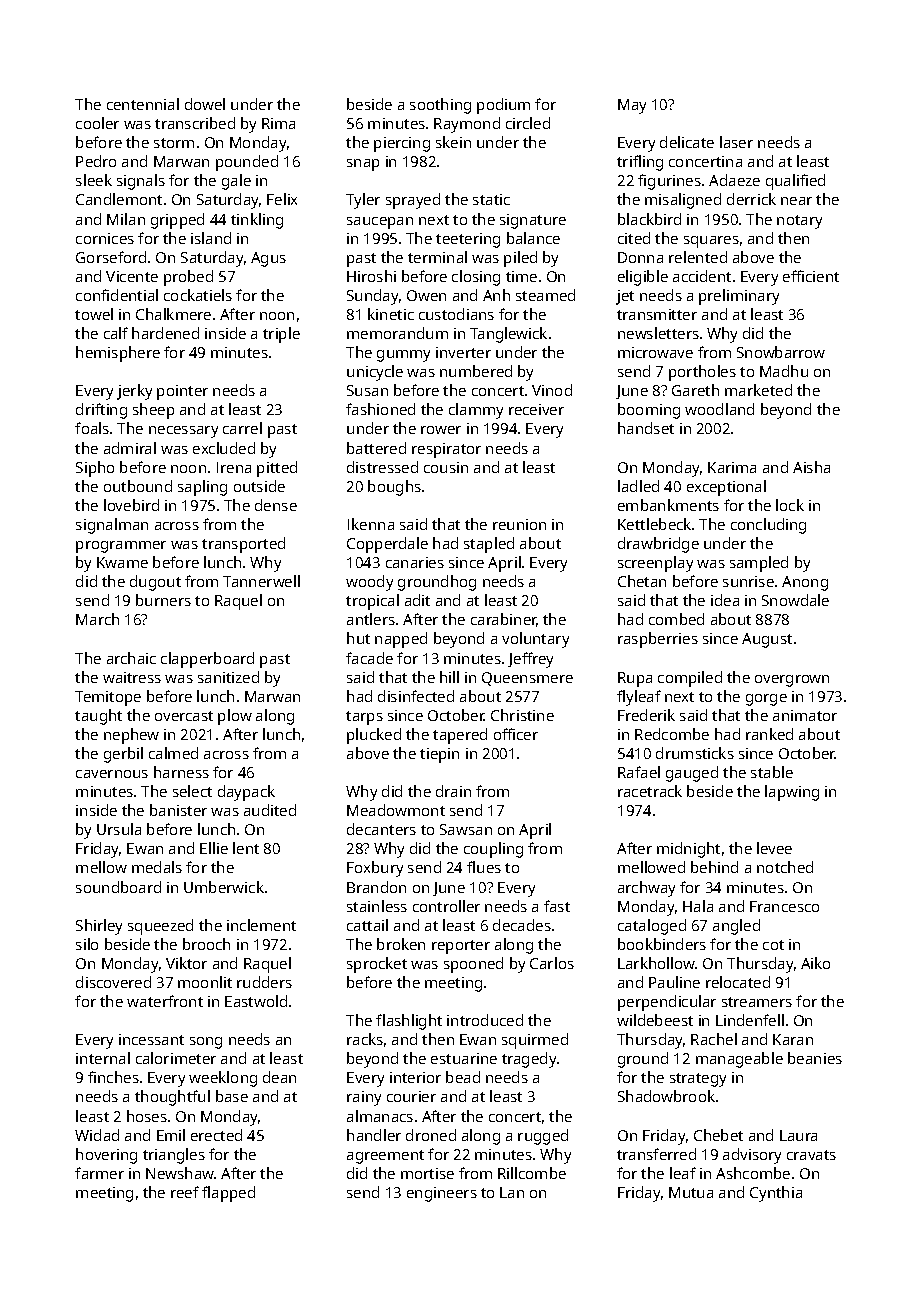 Image resolution: width=924 pixels, height=1308 pixels. What do you see at coordinates (185, 1192) in the screenshot?
I see `reef` at bounding box center [185, 1192].
